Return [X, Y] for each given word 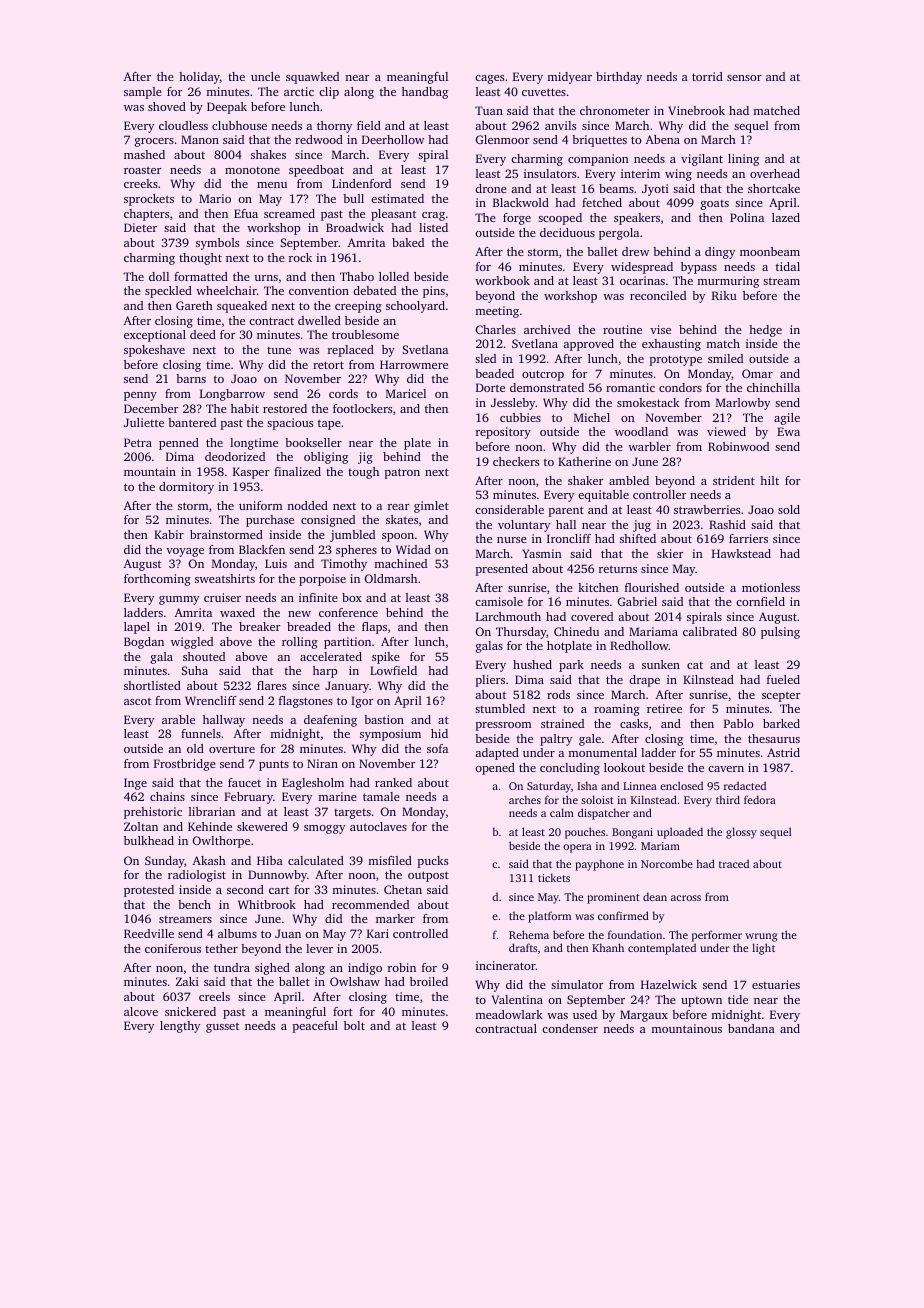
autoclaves [378, 826]
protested [149, 891]
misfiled [390, 860]
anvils [560, 125]
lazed [786, 217]
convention [319, 290]
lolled [394, 276]
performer [717, 936]
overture [232, 749]
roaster [142, 170]
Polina [747, 217]
